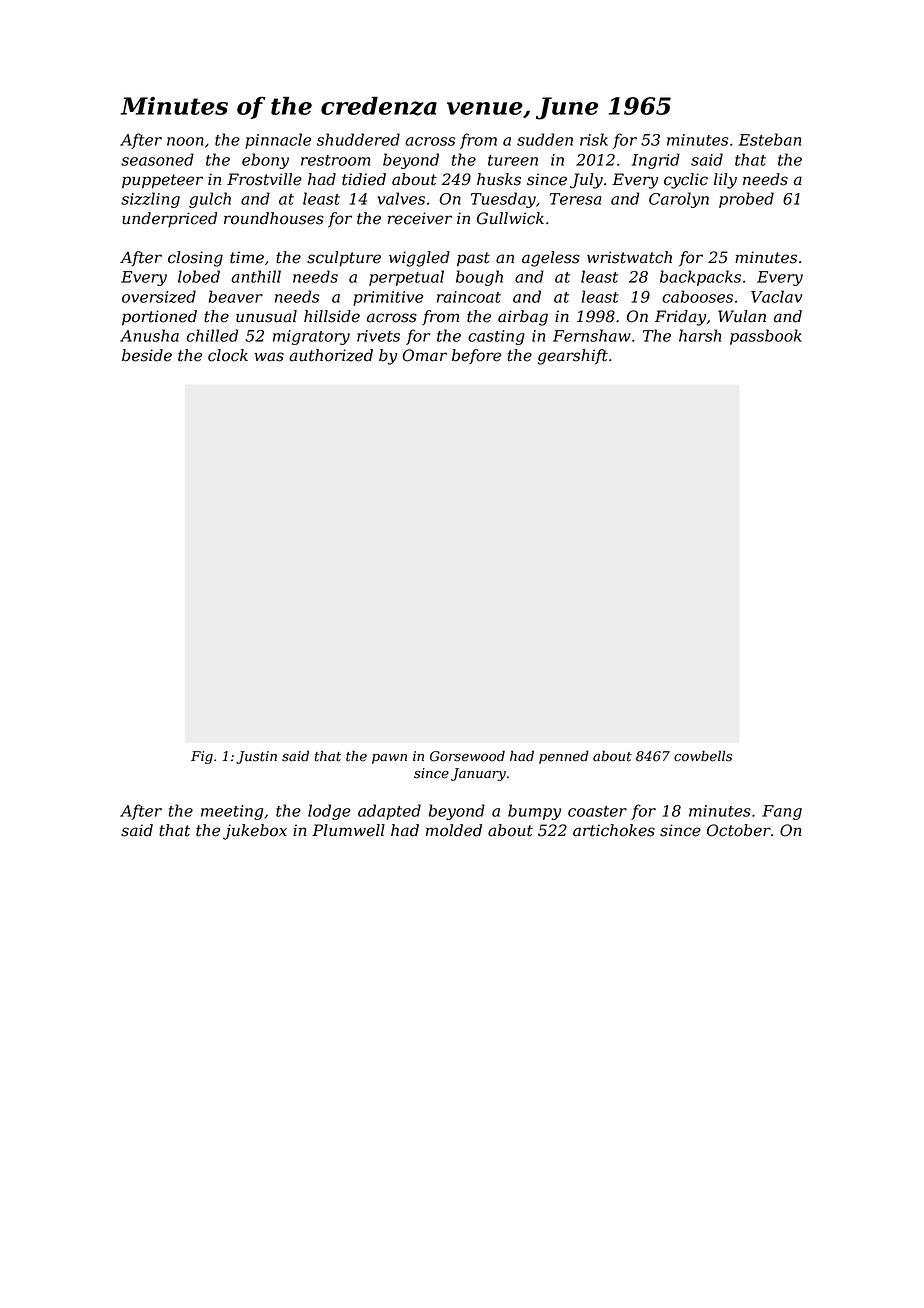 The image size is (924, 1308). I want to click on noon, so click(185, 141).
